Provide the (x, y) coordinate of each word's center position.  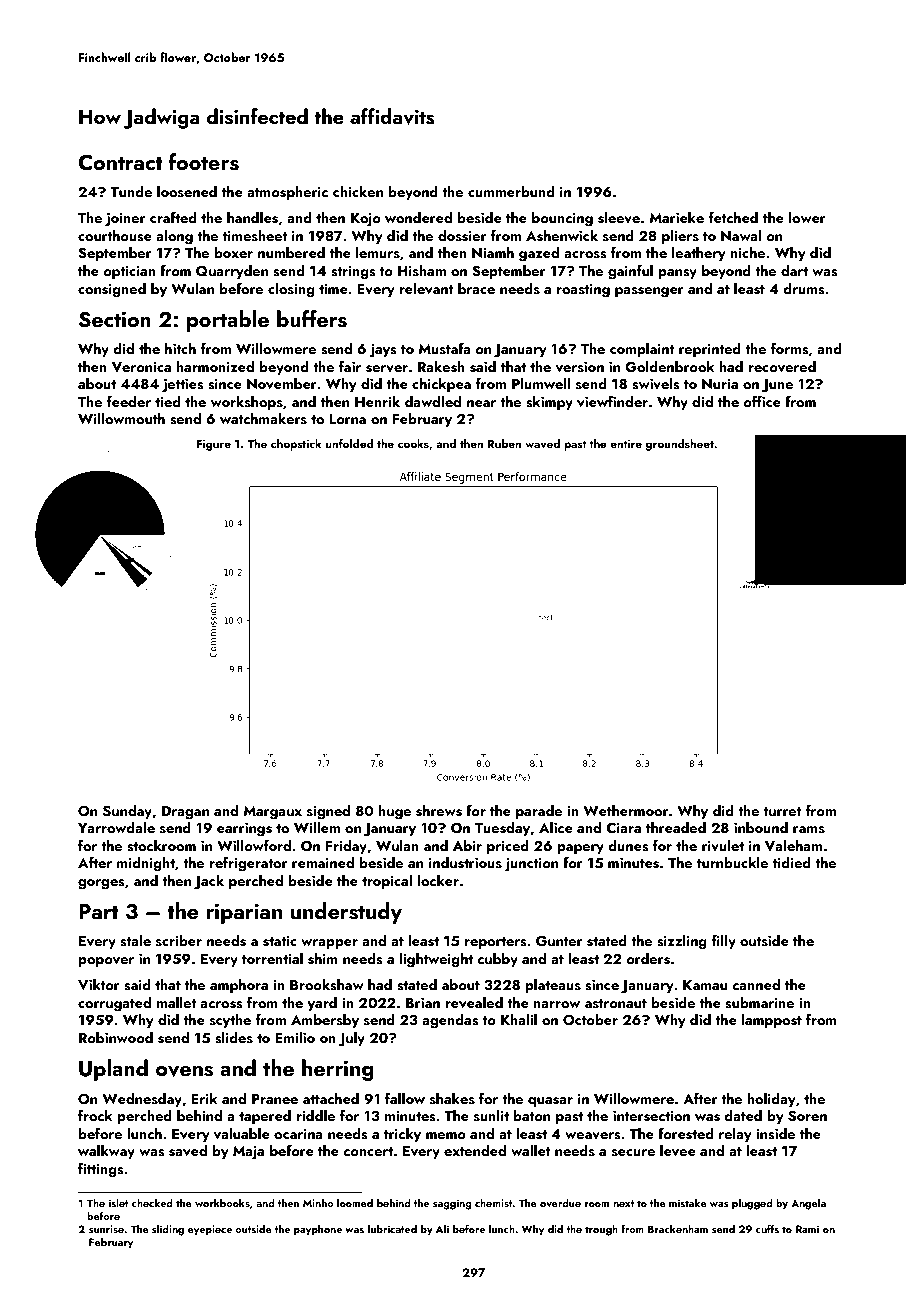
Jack (209, 882)
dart (794, 270)
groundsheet (679, 445)
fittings (101, 1170)
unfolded (350, 443)
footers (204, 162)
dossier (462, 236)
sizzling (682, 942)
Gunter (559, 941)
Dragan (185, 813)
